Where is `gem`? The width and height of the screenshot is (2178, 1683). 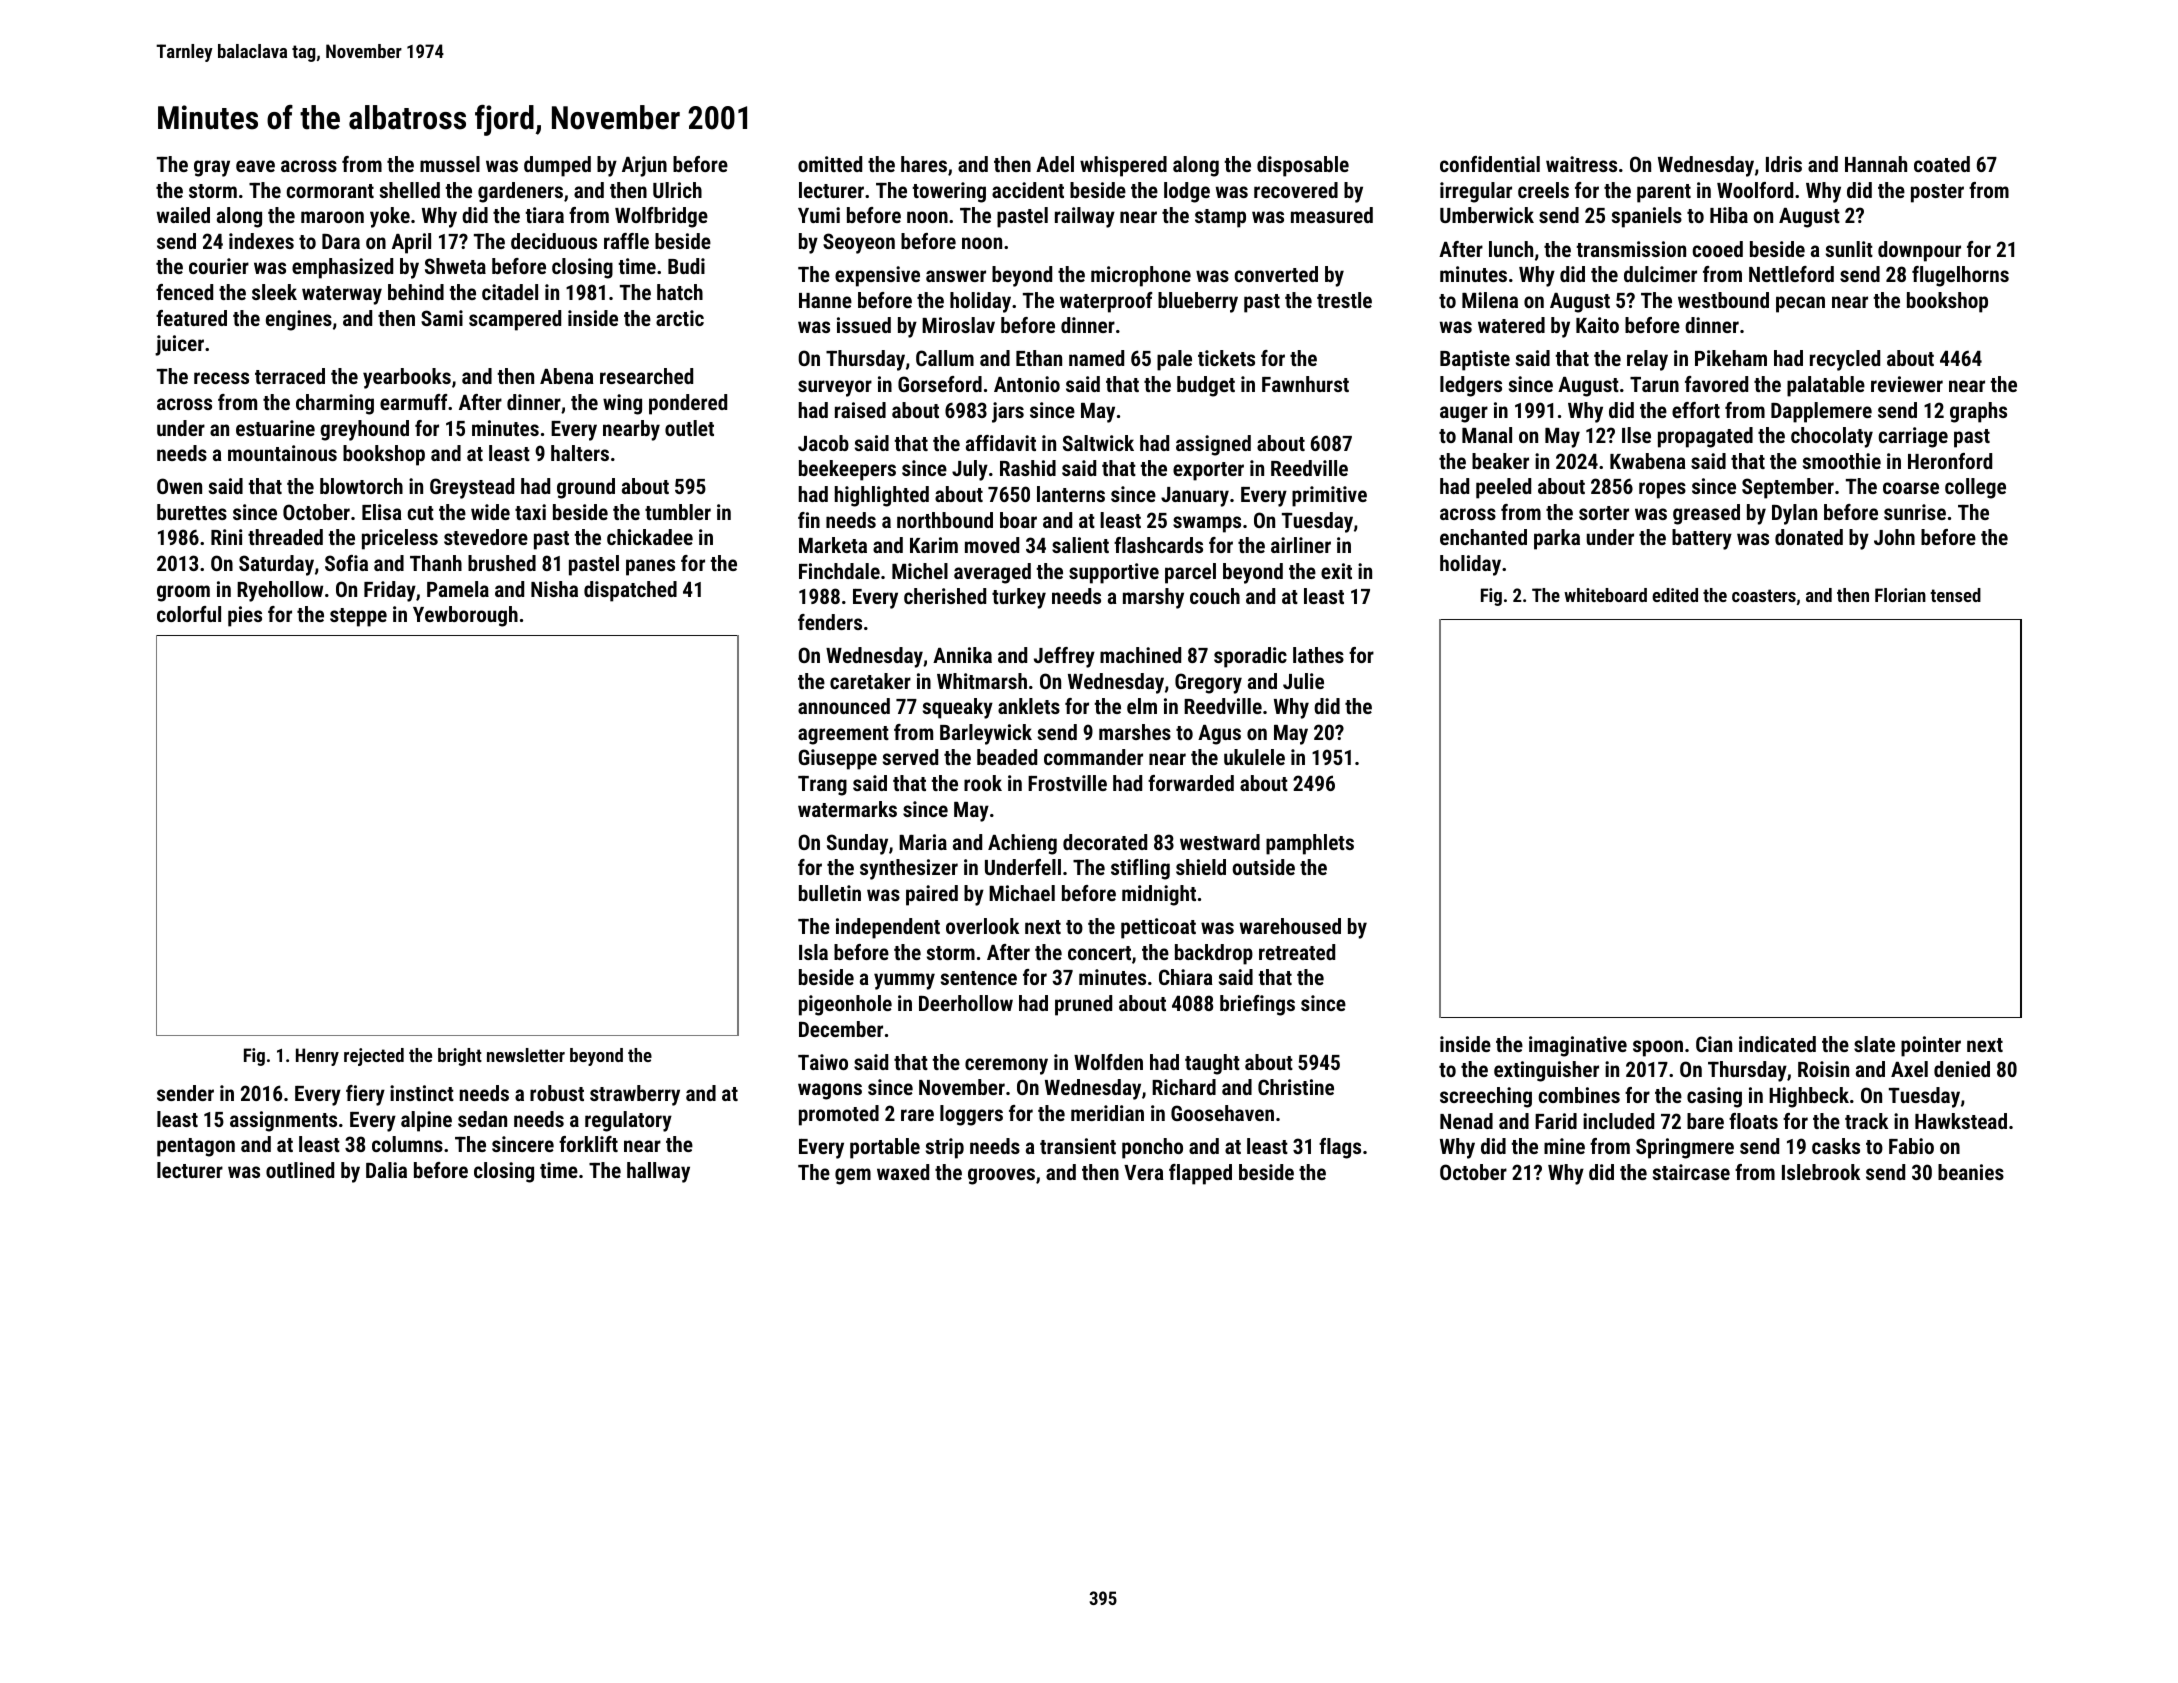
gem is located at coordinates (853, 1176).
